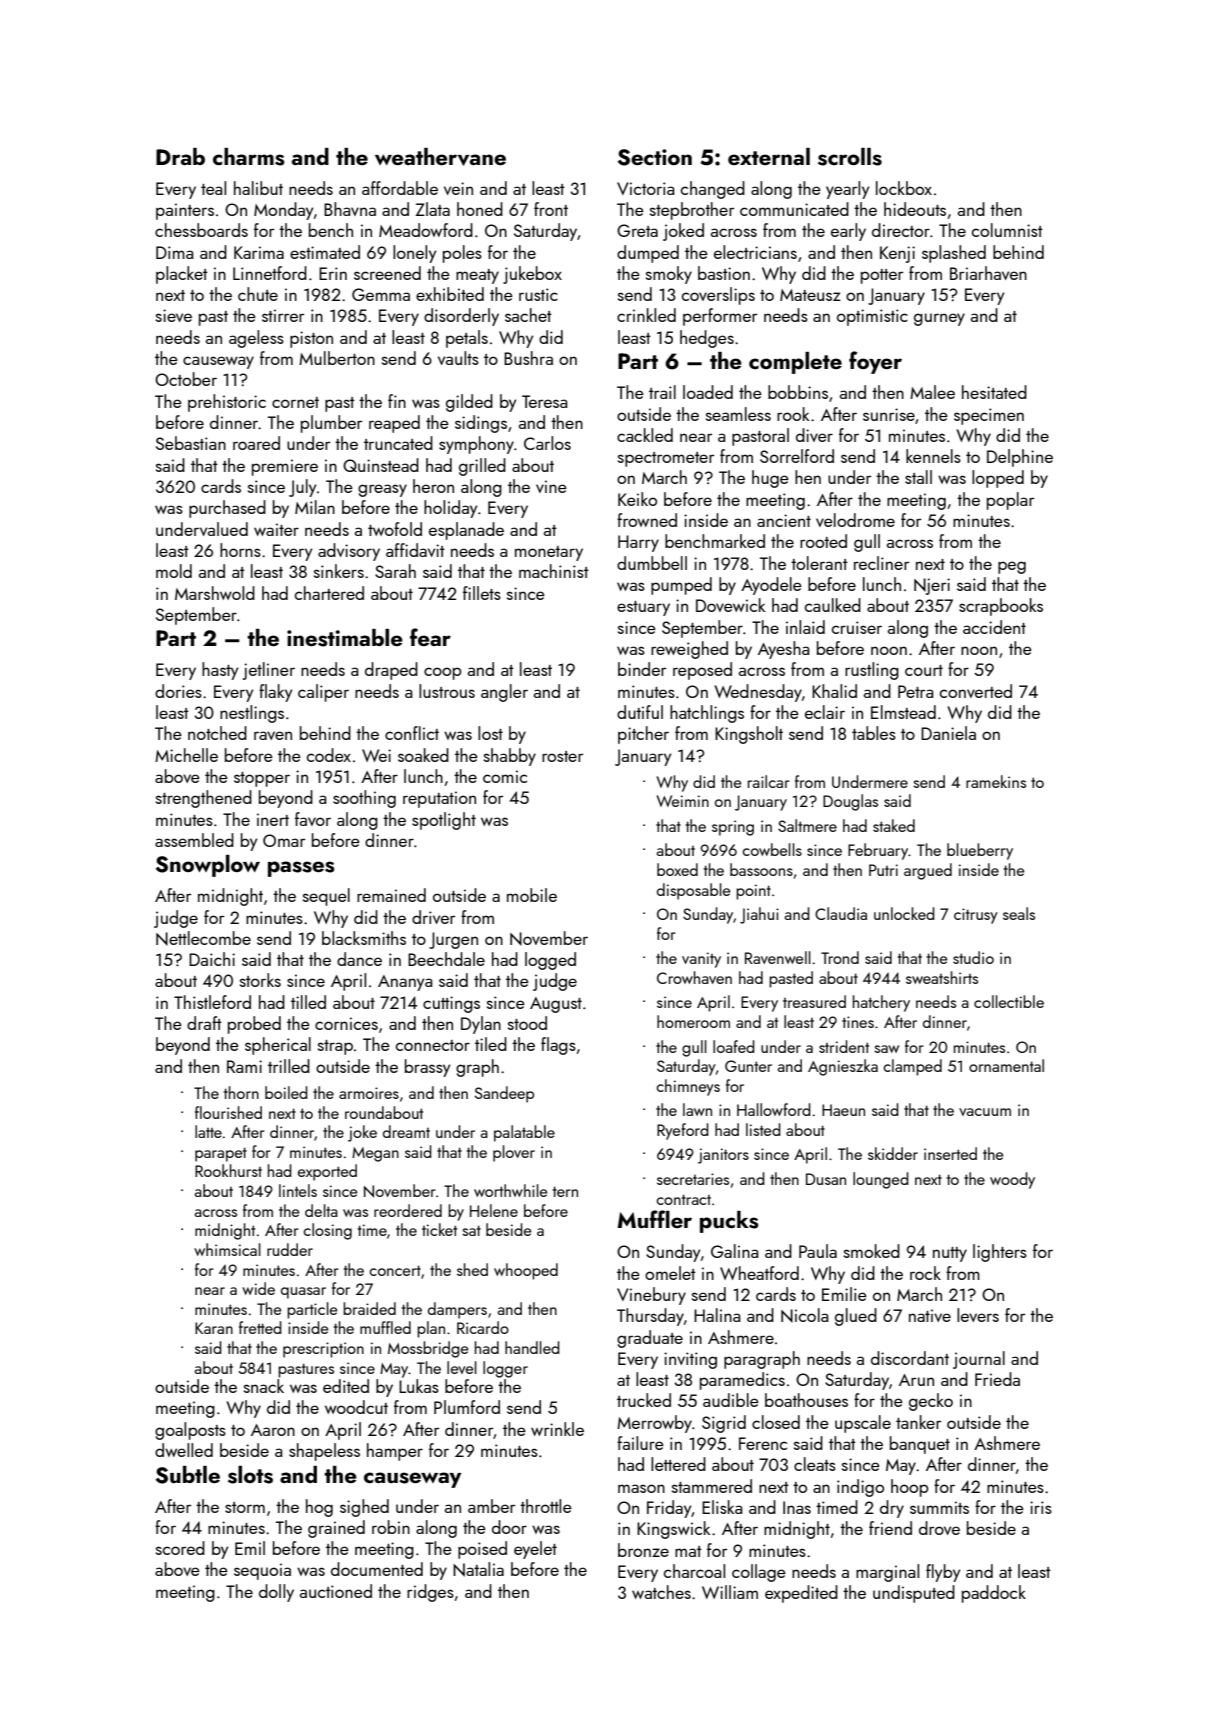 Image resolution: width=1209 pixels, height=1709 pixels. Describe the element at coordinates (180, 156) in the screenshot. I see `Drab` at that location.
